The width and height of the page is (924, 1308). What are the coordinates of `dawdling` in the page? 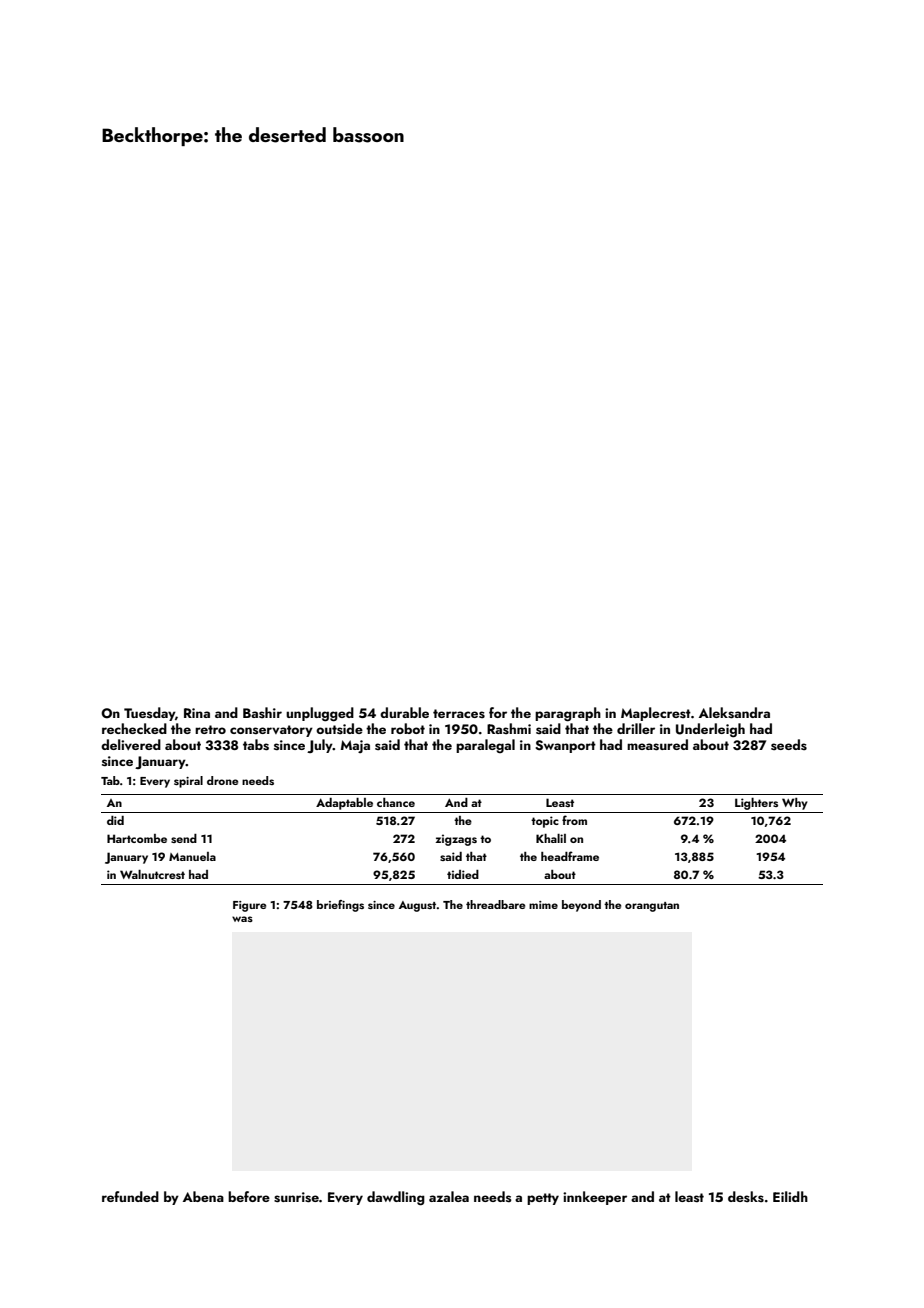 It's located at (396, 1198).
